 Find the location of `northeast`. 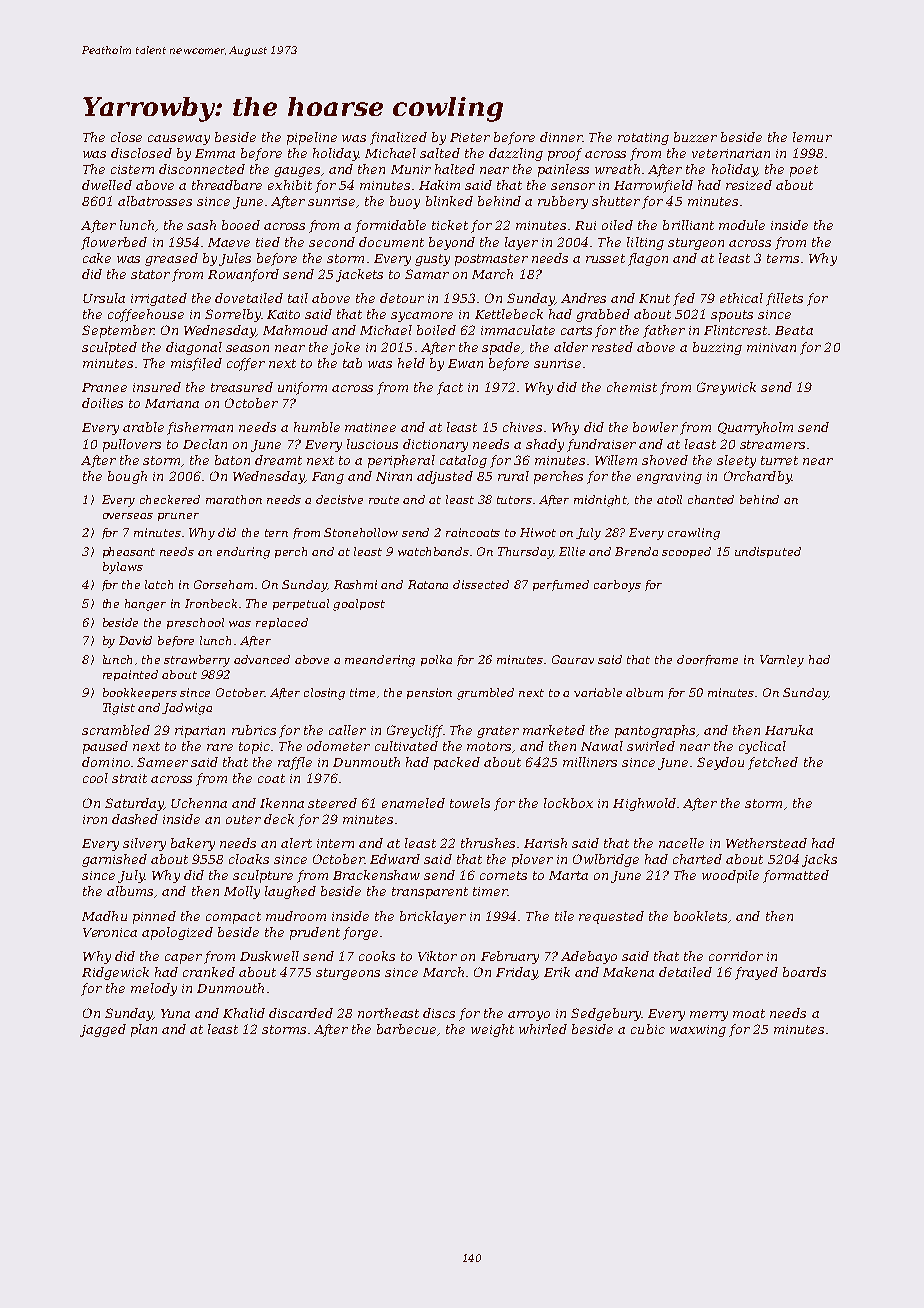

northeast is located at coordinates (388, 1013).
